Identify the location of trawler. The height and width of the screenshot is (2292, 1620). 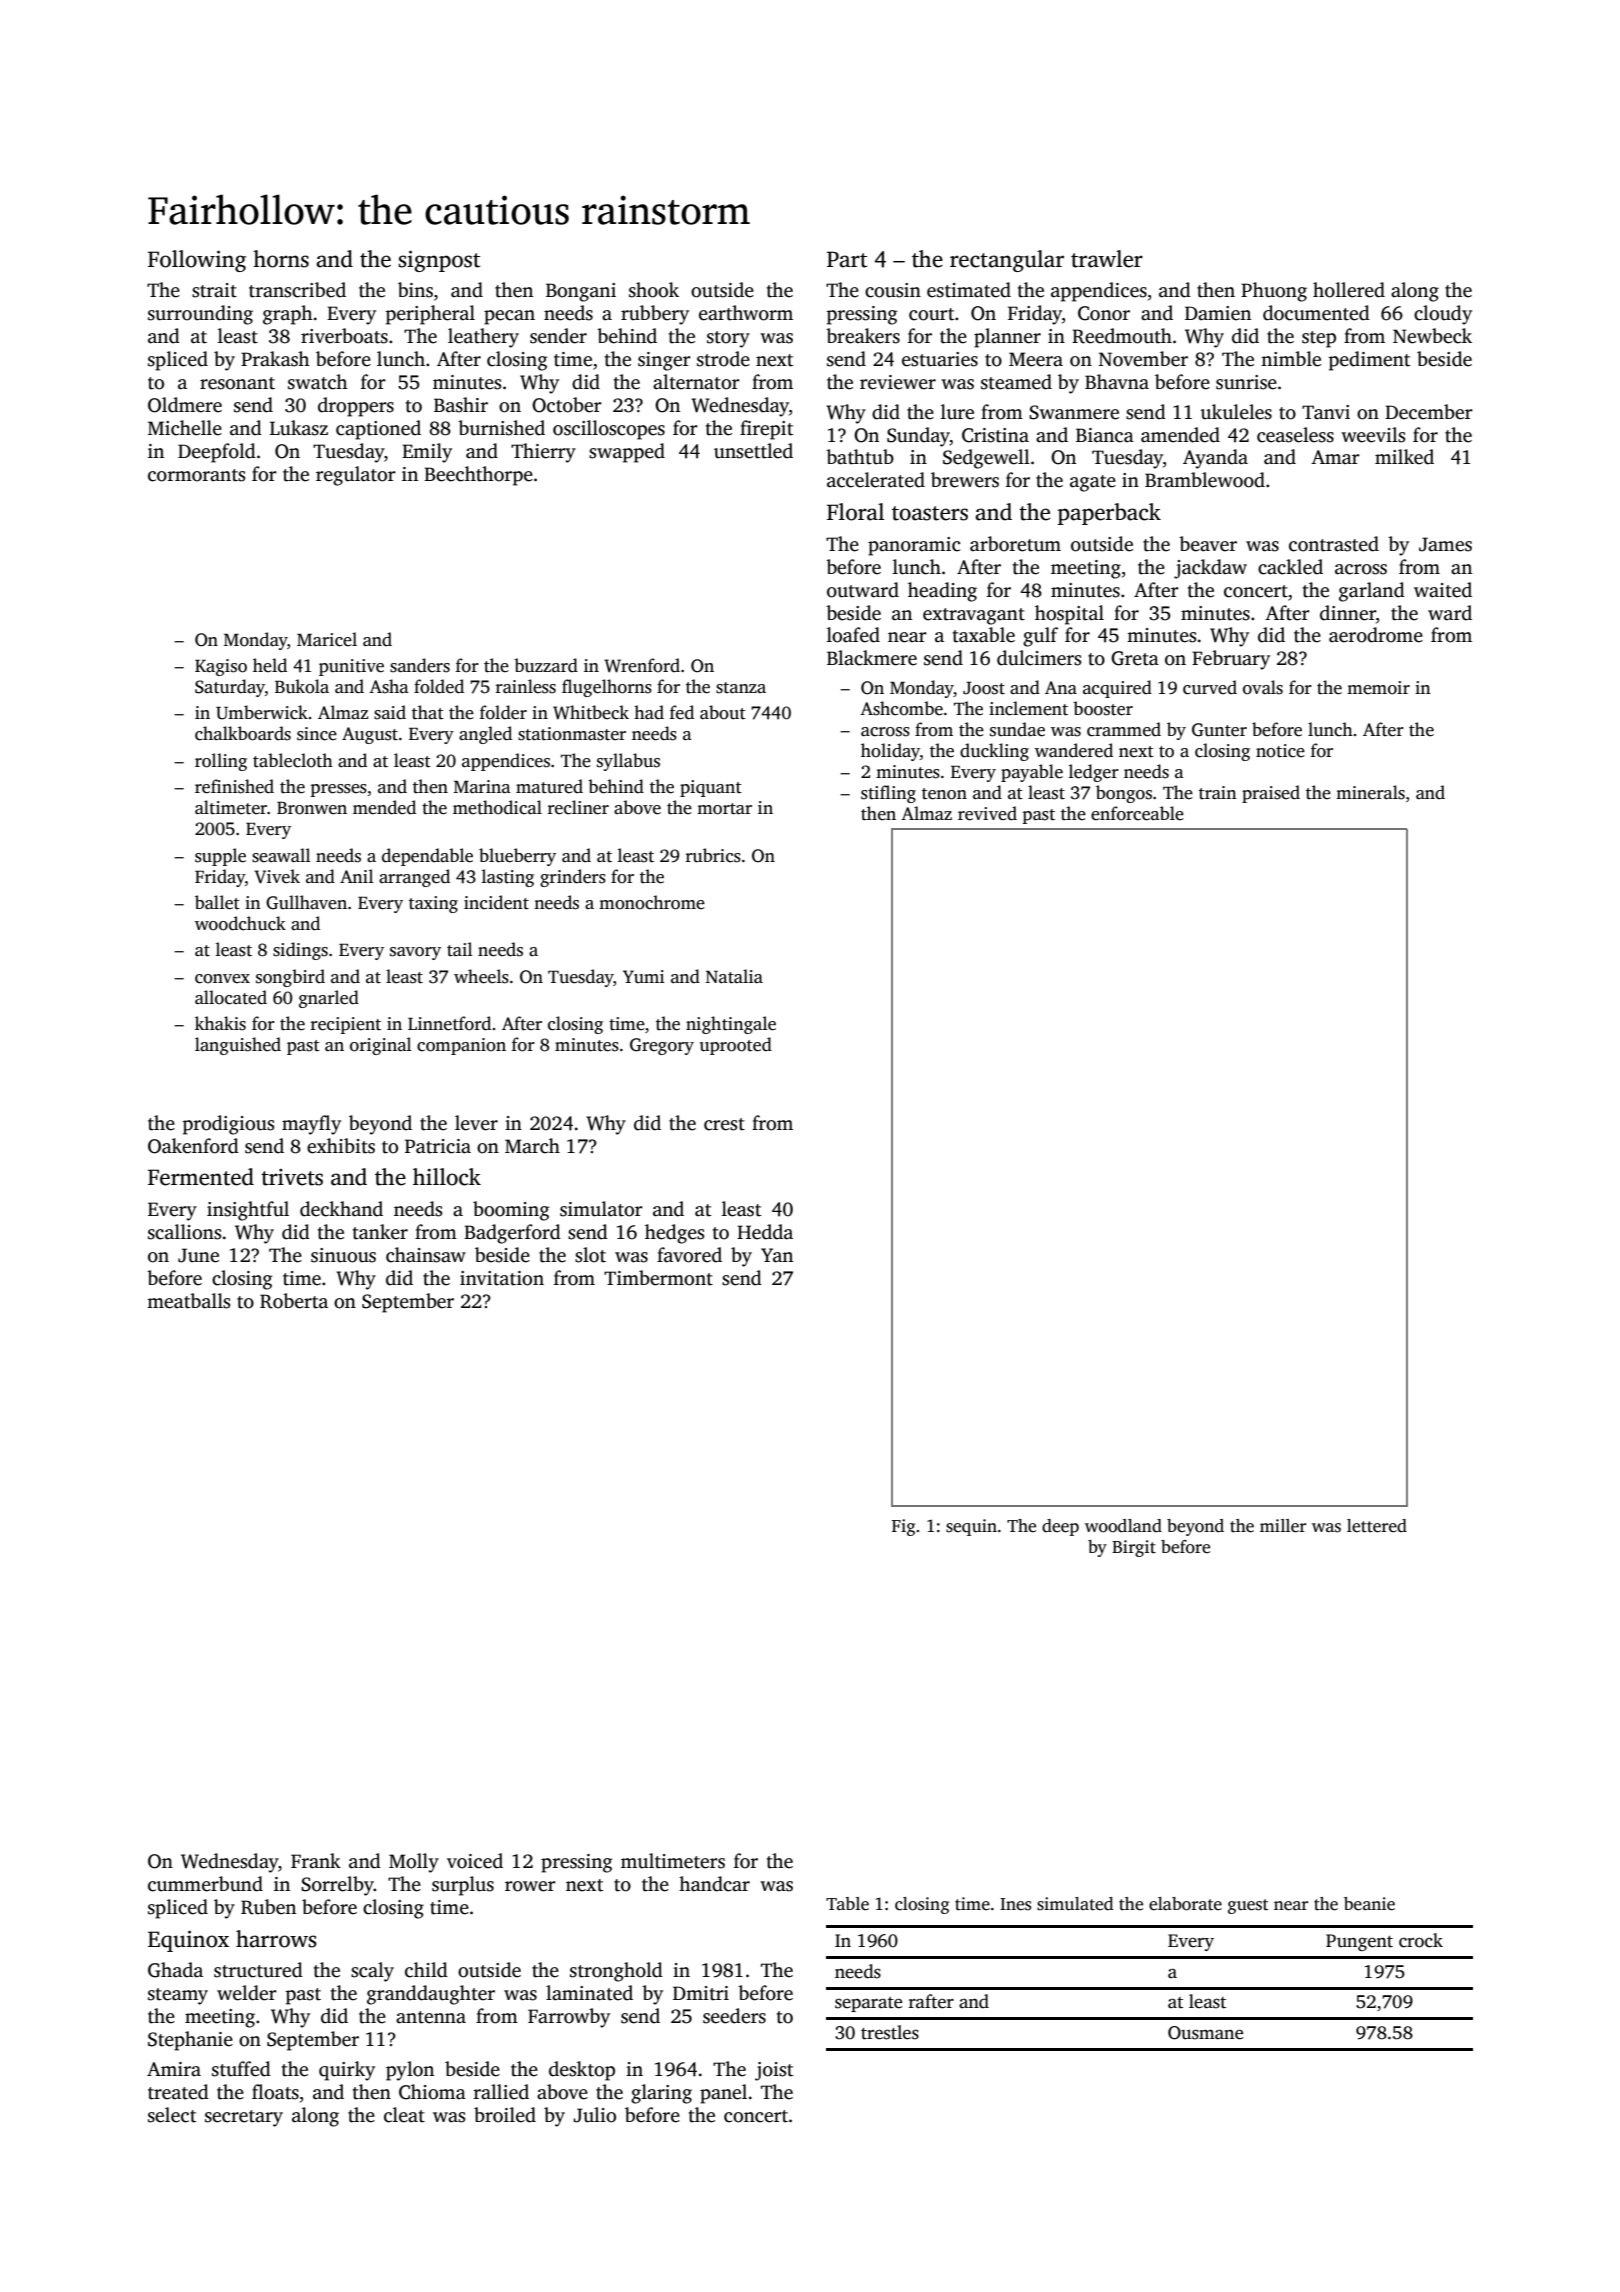
(1107, 259).
